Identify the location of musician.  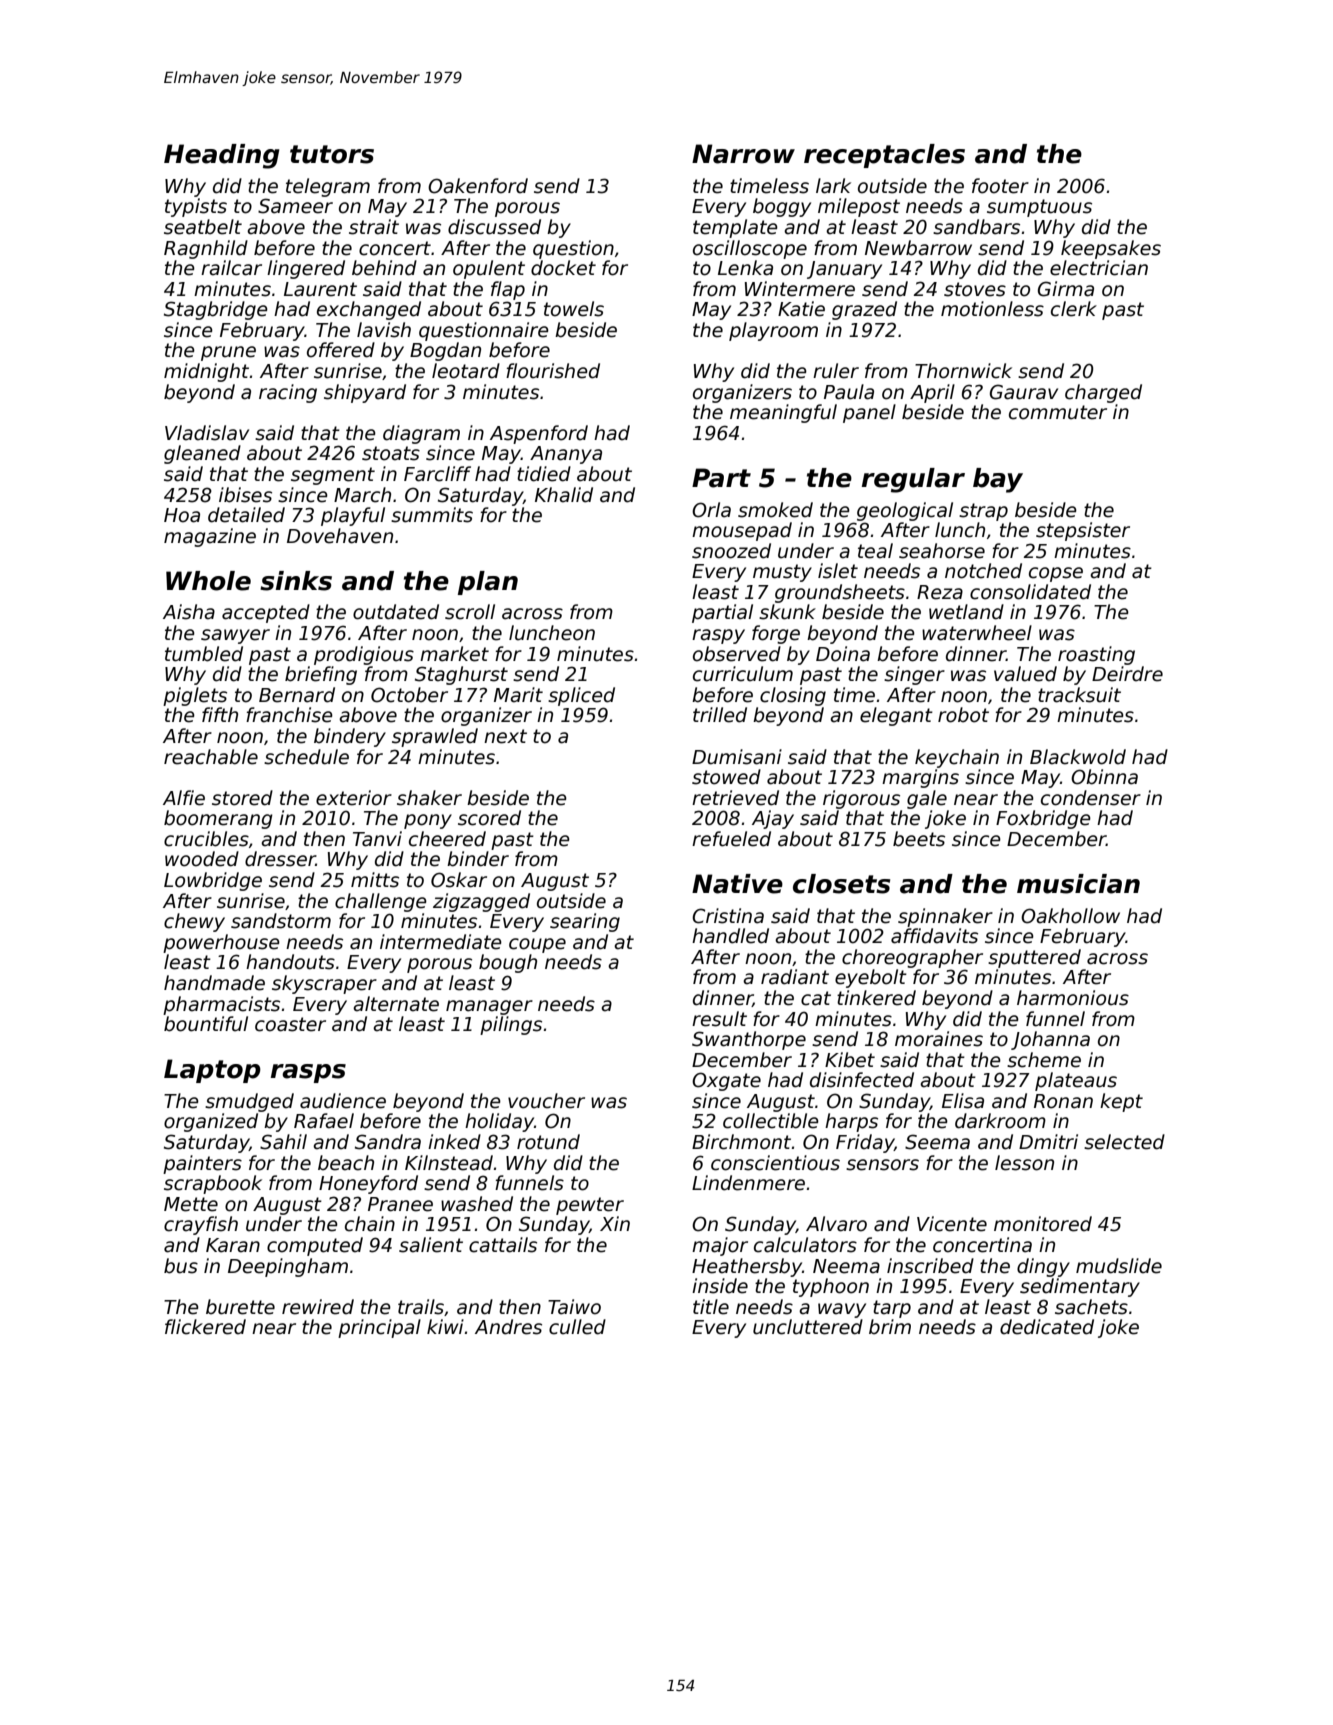
(1078, 884).
